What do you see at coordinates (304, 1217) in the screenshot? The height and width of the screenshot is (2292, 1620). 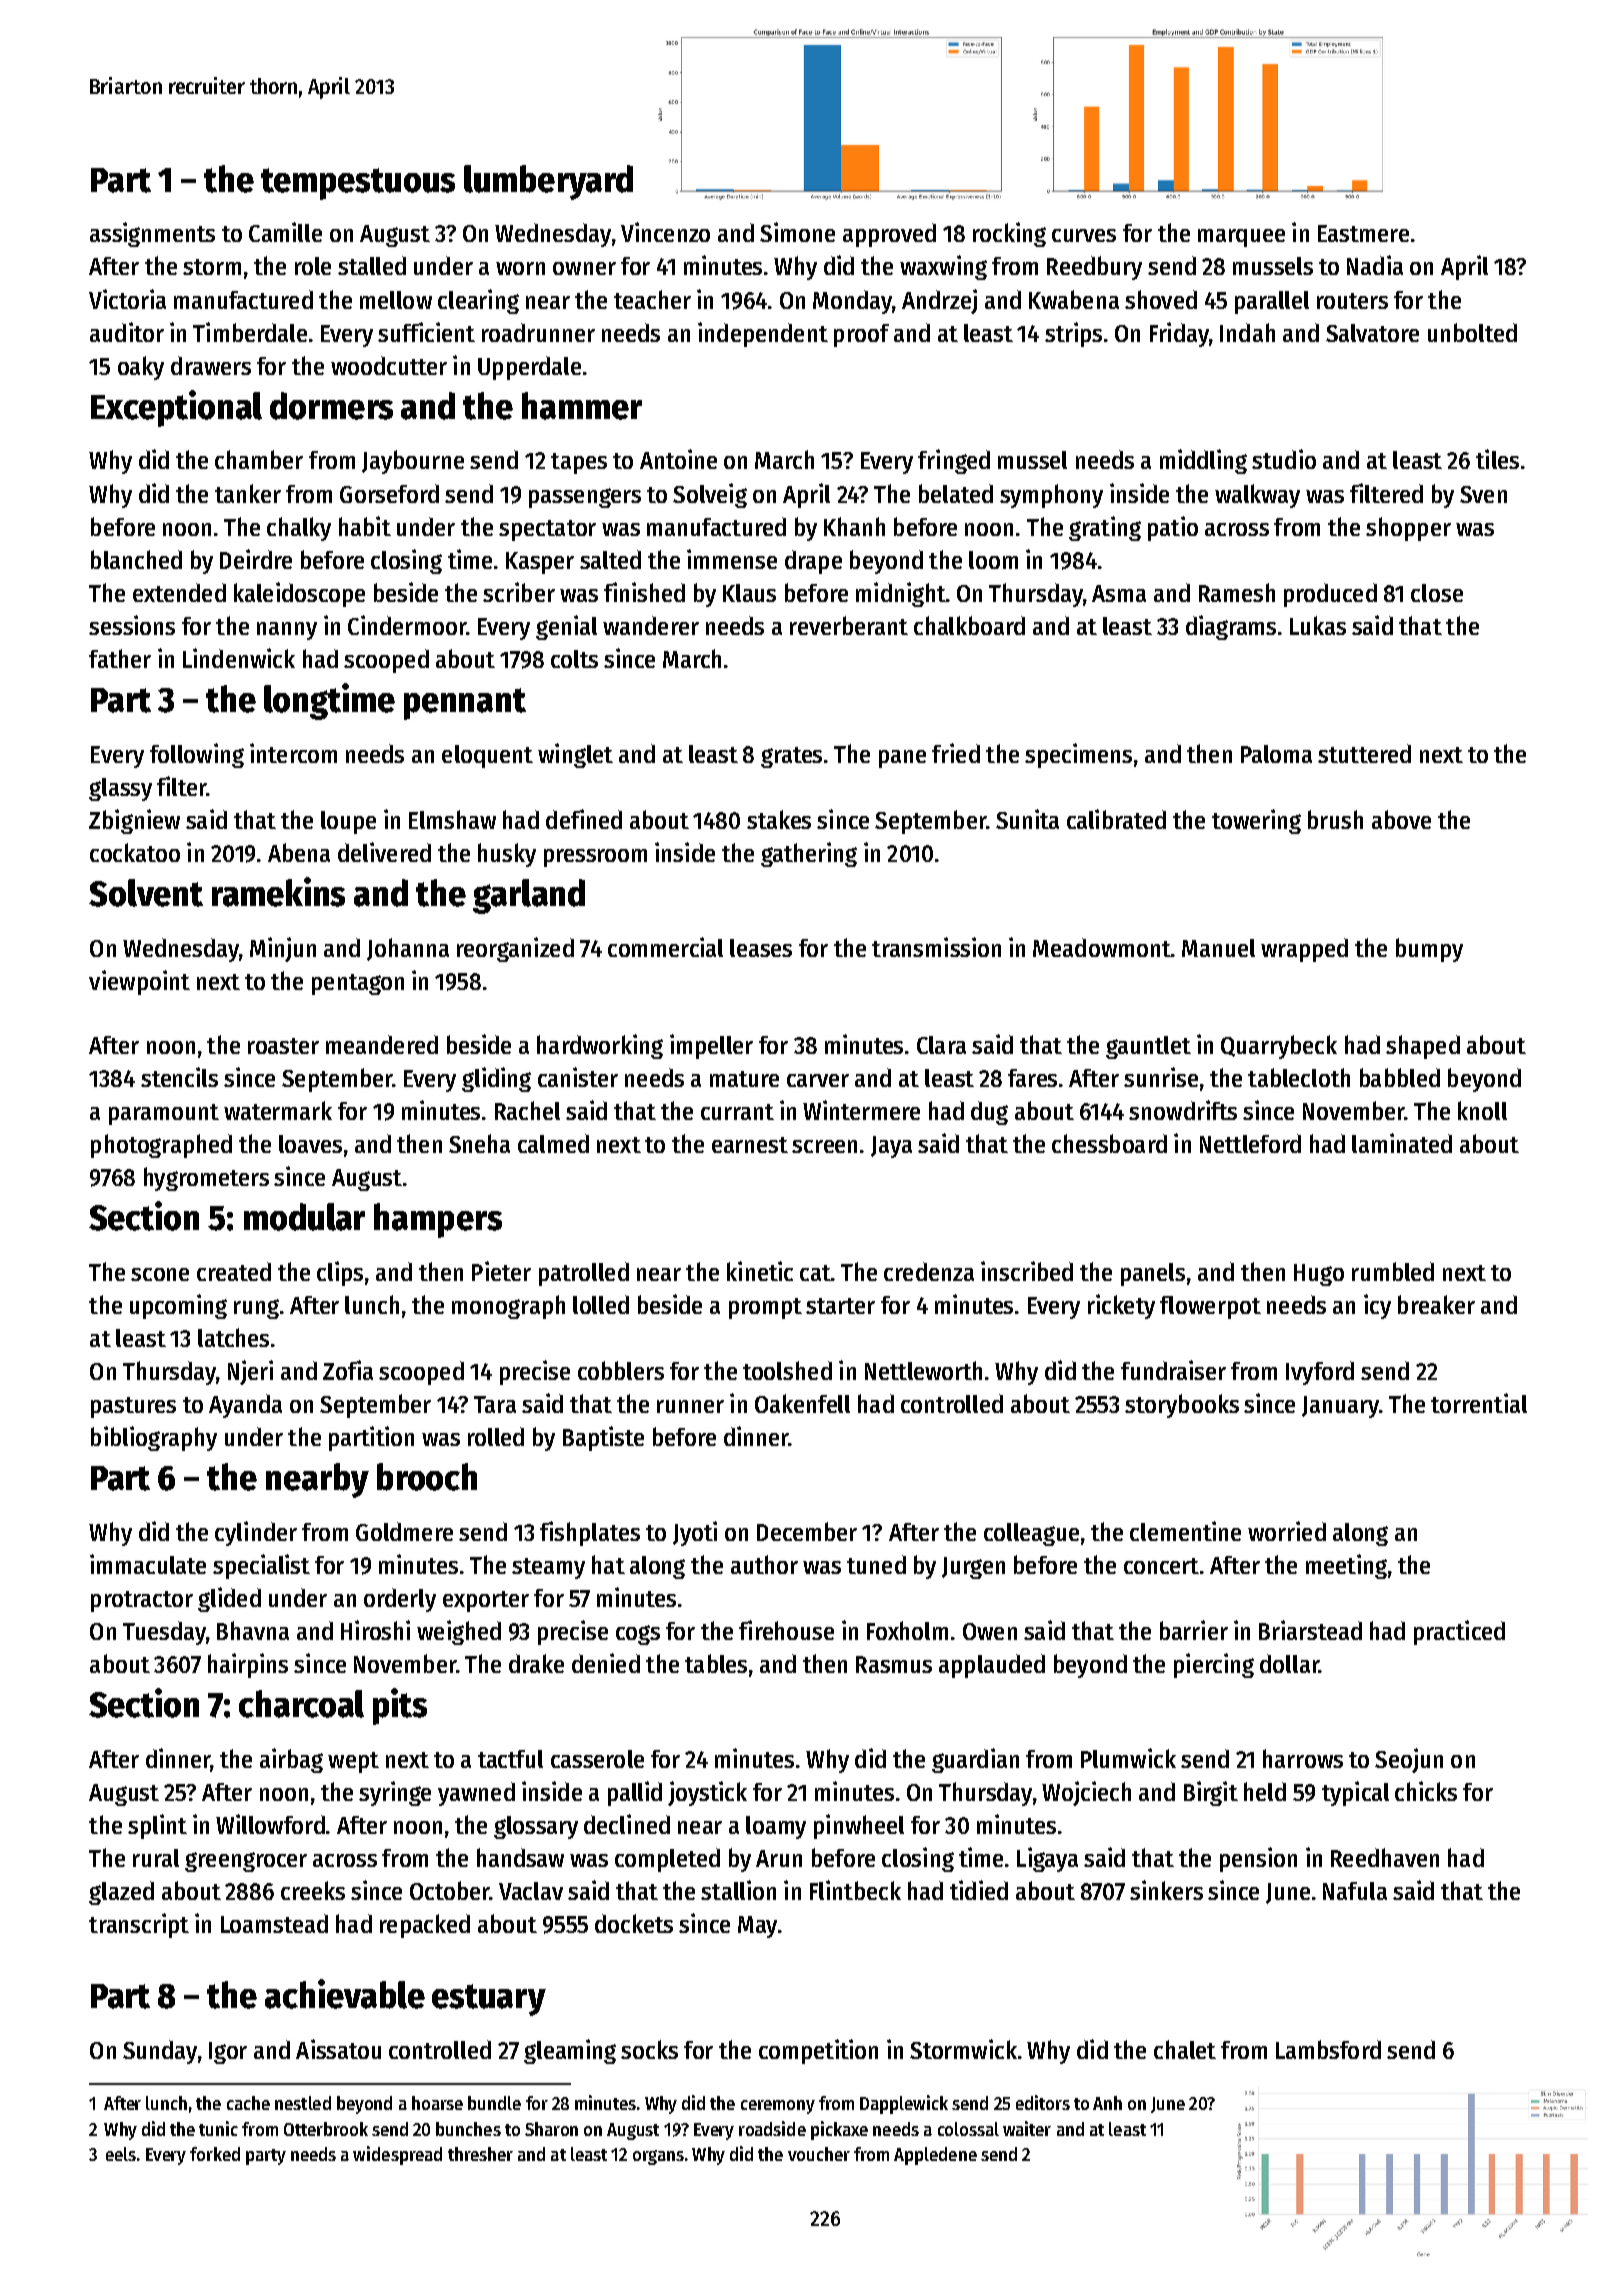 I see `modular` at bounding box center [304, 1217].
